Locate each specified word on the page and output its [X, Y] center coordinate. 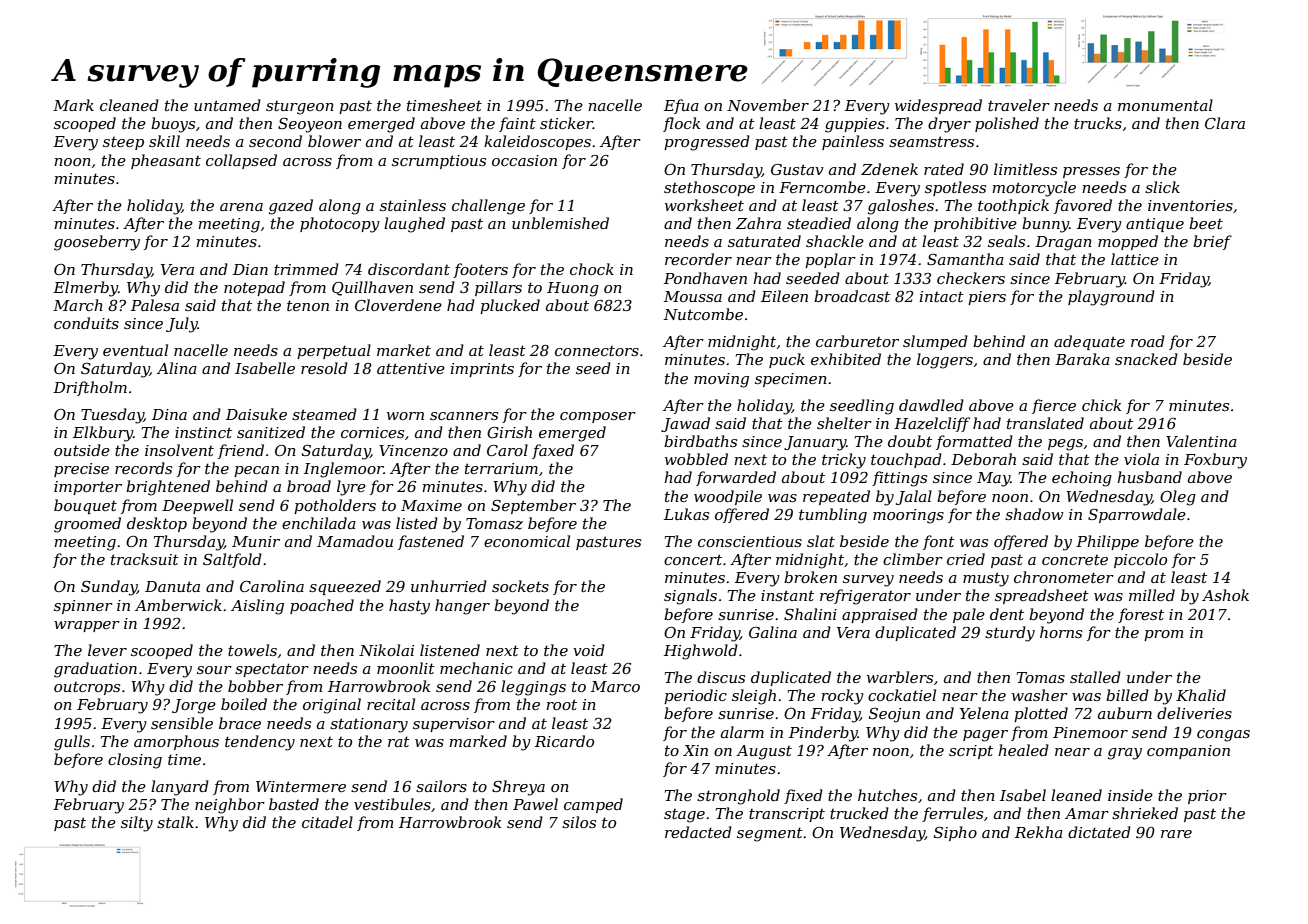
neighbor [230, 806]
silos [579, 822]
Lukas [686, 514]
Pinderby [823, 734]
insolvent [179, 450]
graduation [95, 670]
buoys [173, 125]
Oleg [1178, 498]
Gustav [797, 169]
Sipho [955, 833]
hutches [887, 795]
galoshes [901, 207]
